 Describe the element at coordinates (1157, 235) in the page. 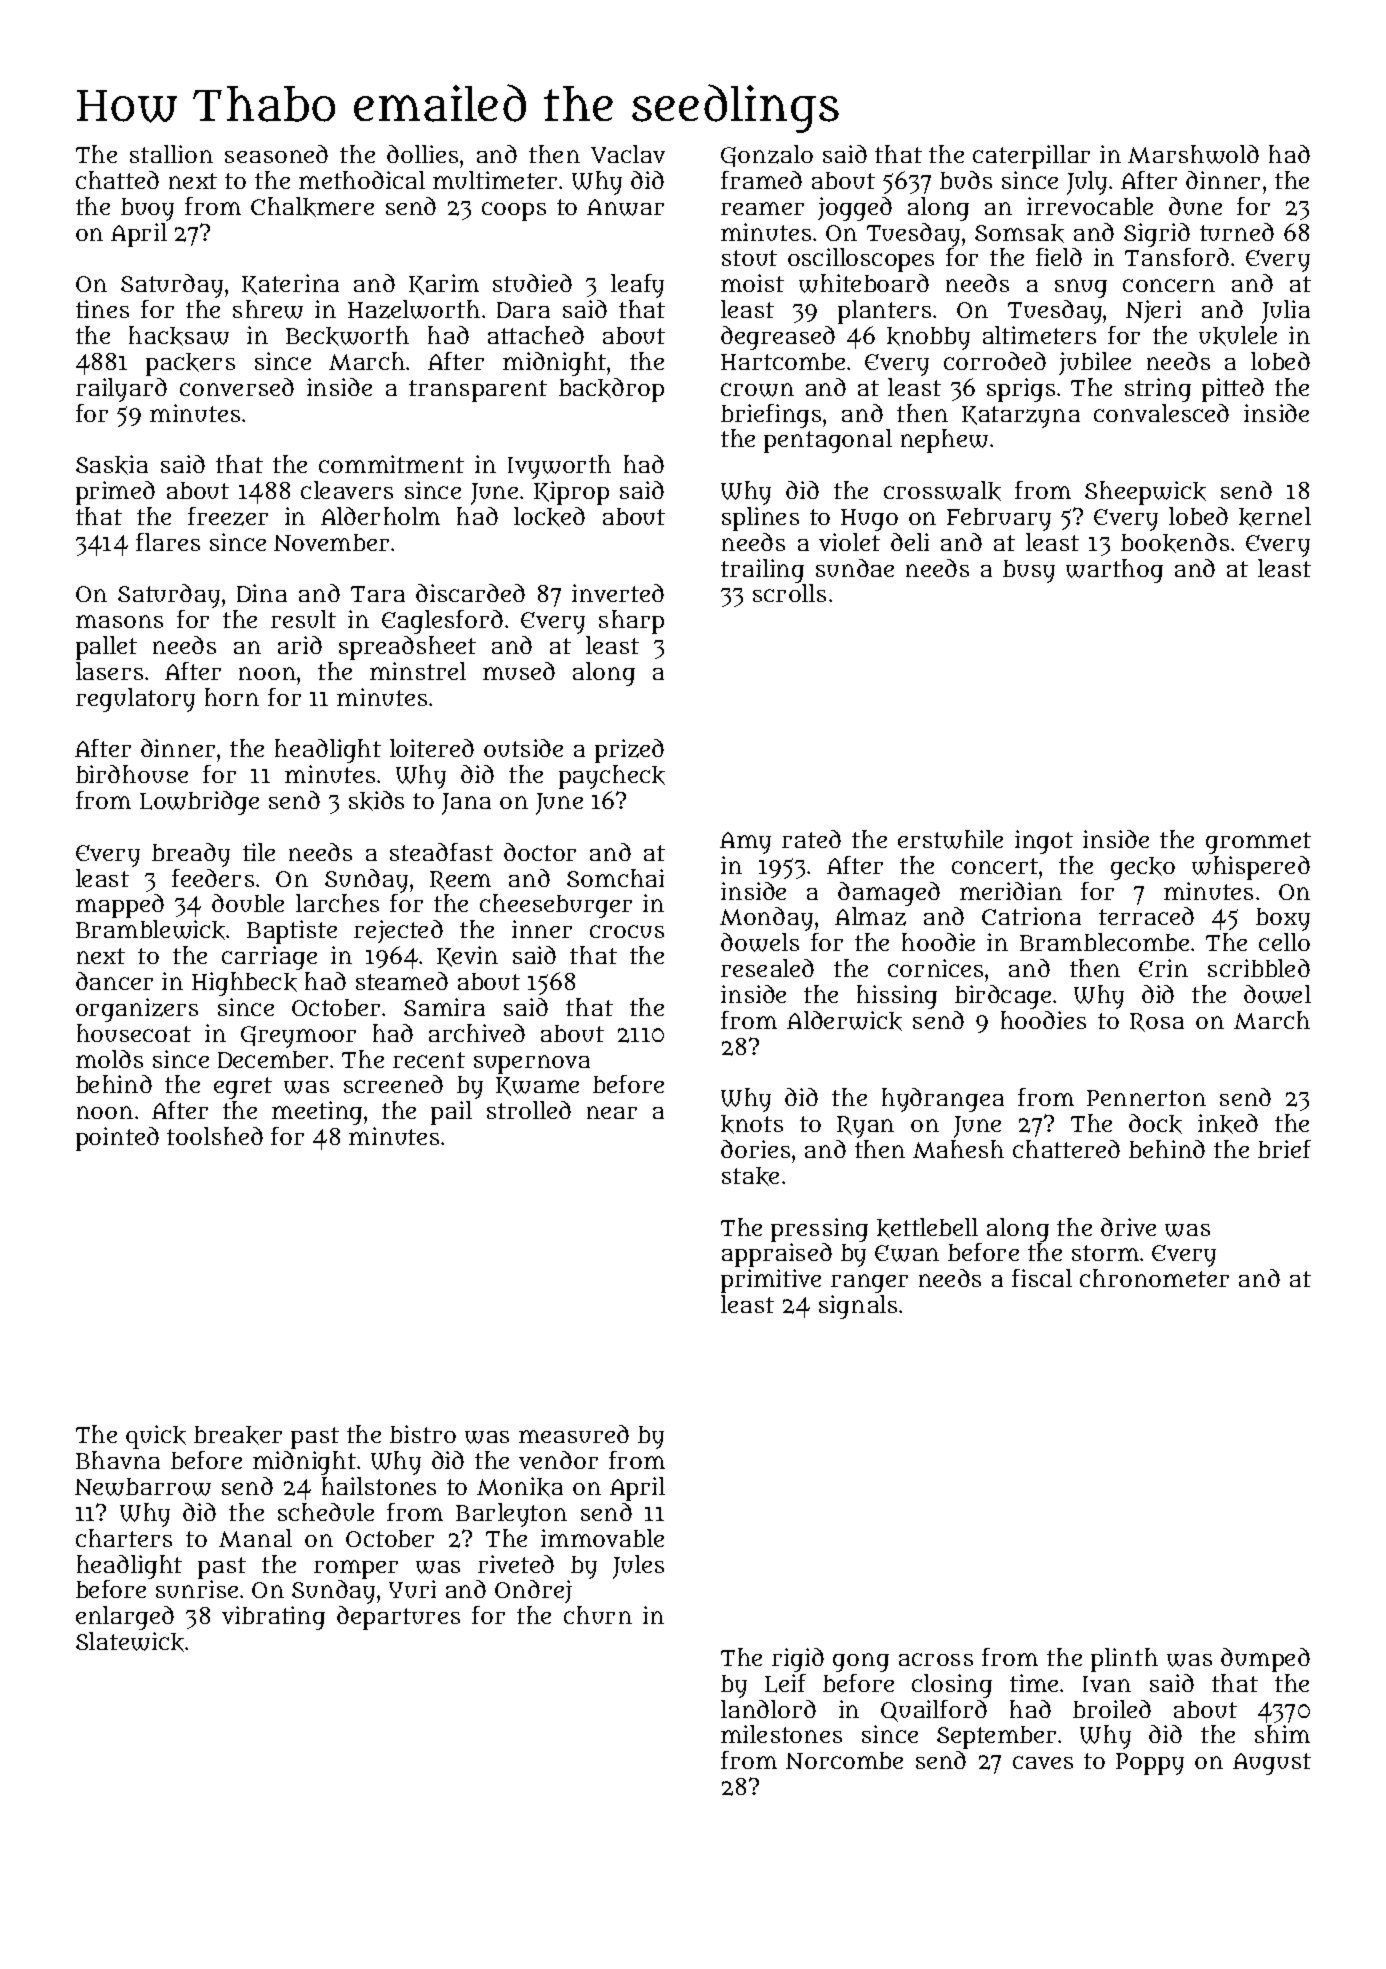

I see `Sigrid` at that location.
